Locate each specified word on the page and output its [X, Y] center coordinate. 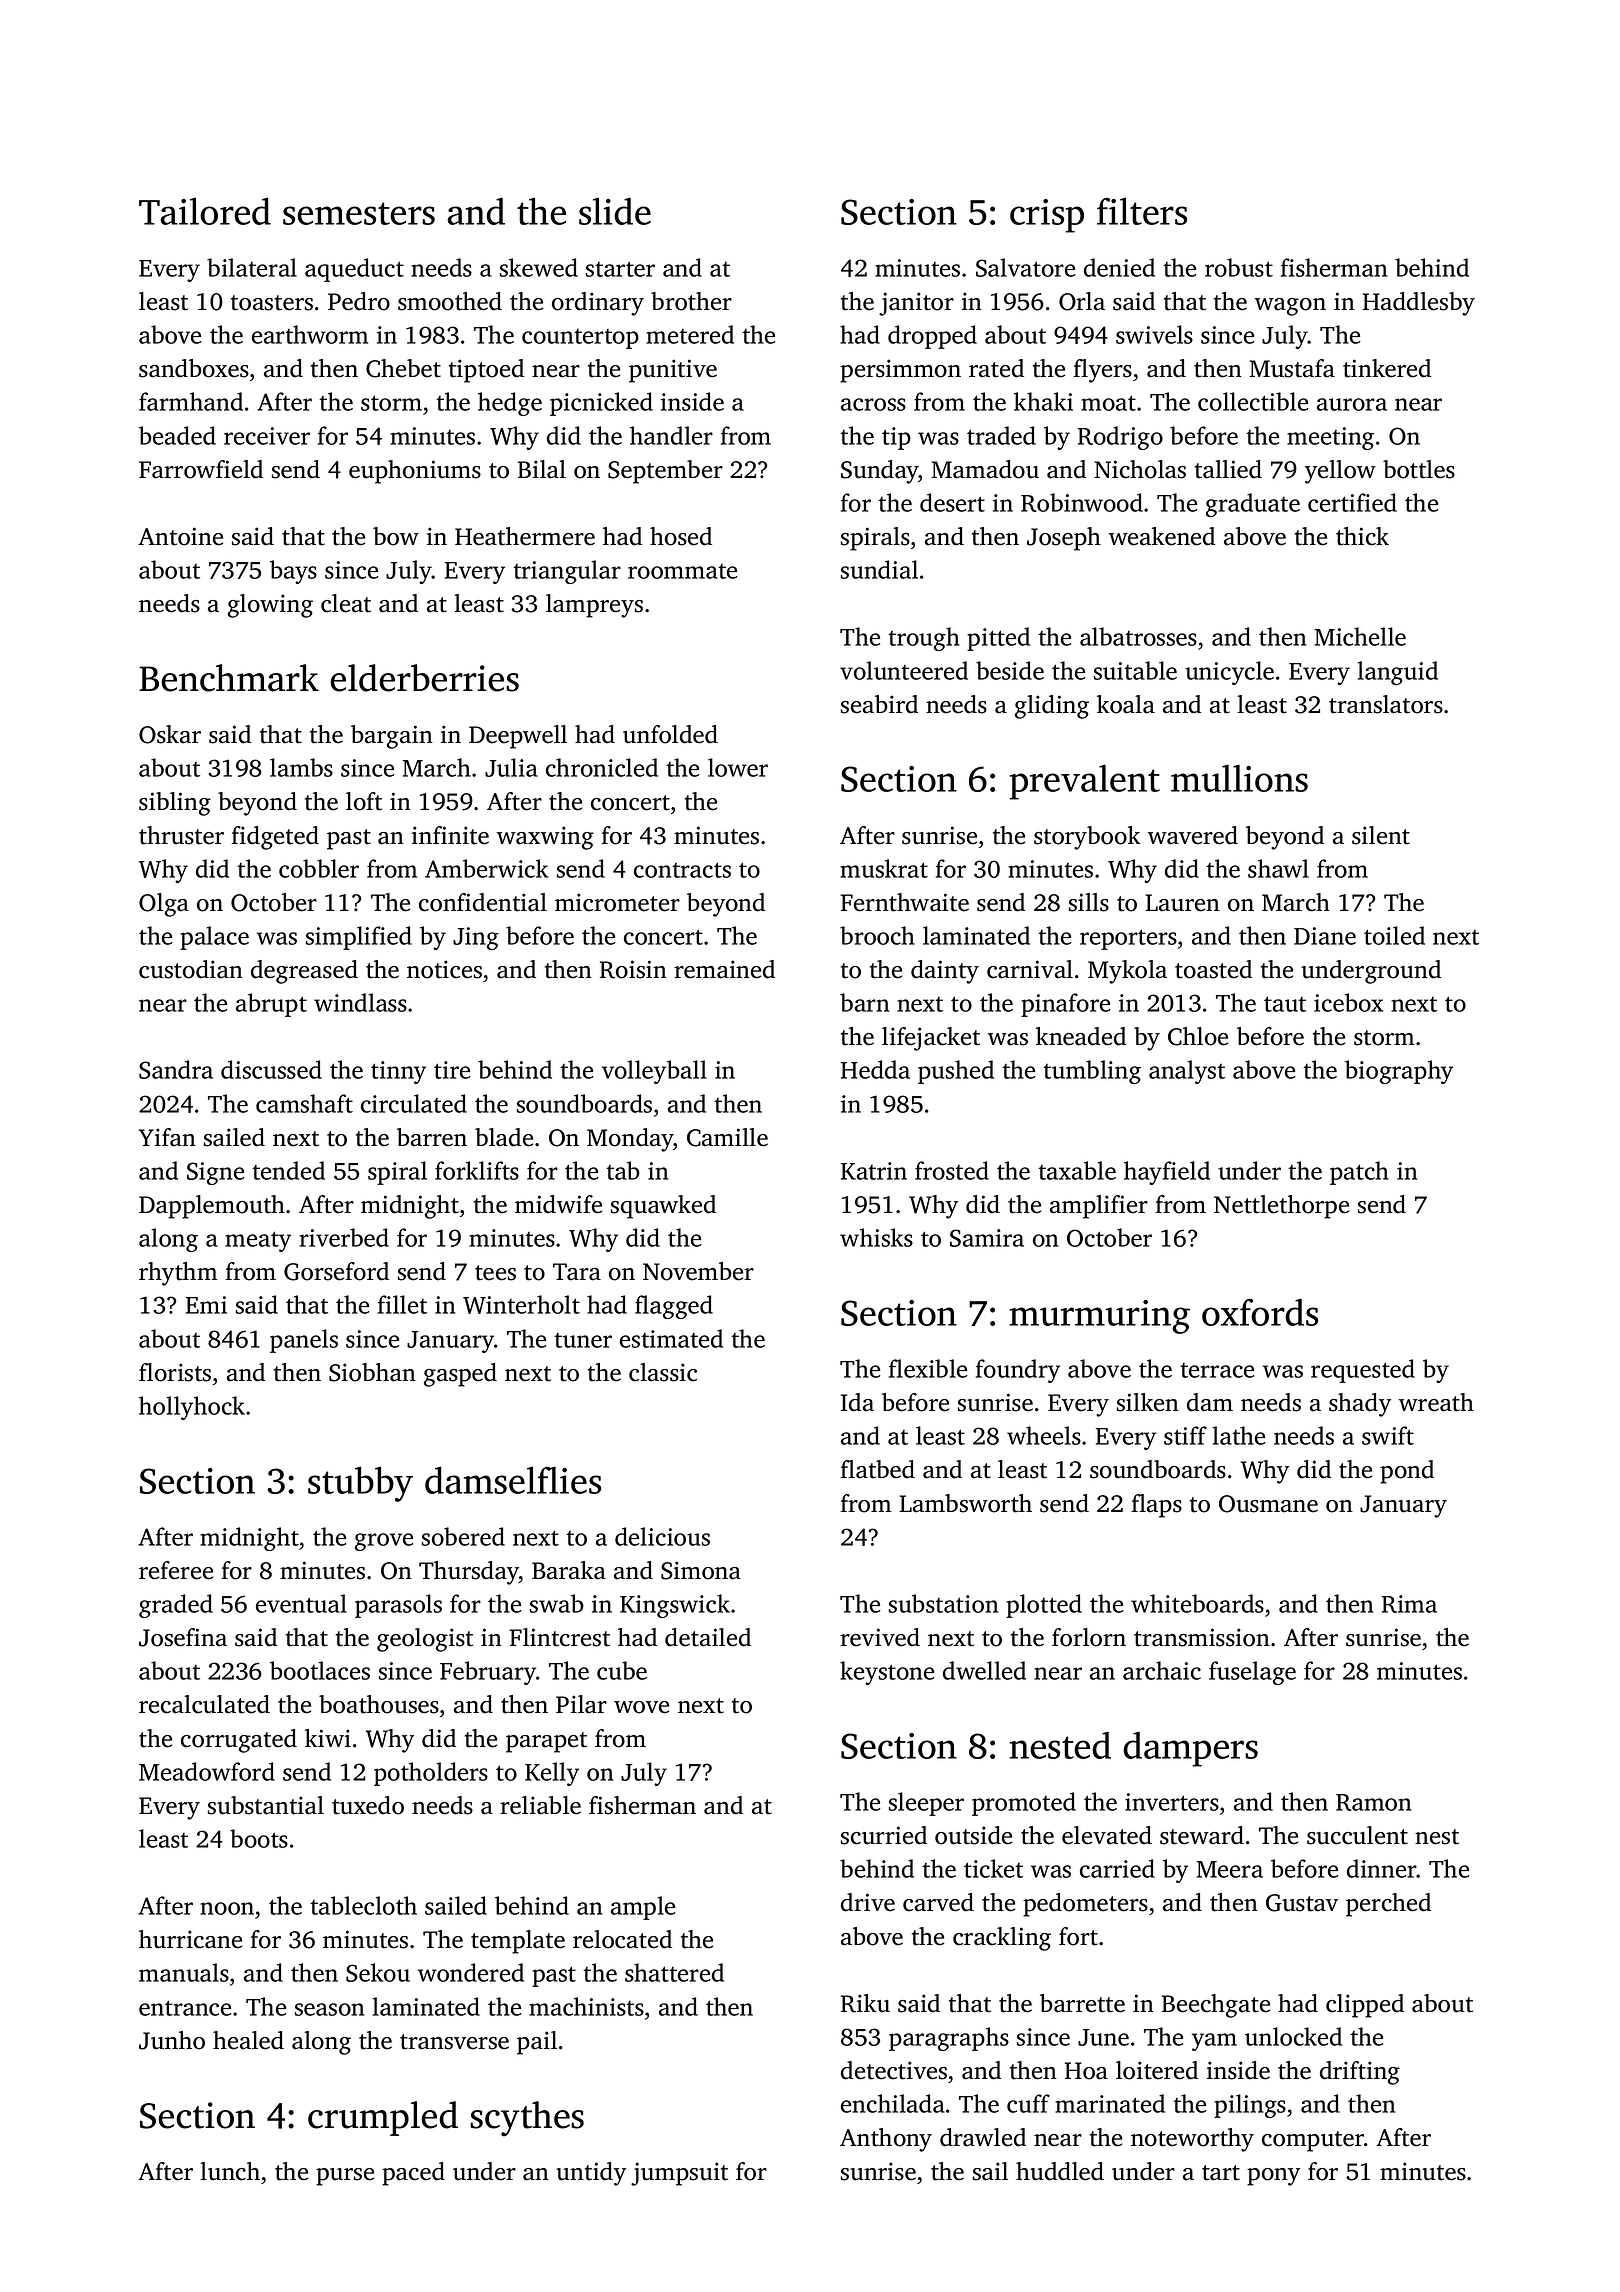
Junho [172, 2040]
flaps [1156, 1506]
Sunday [880, 472]
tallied [1228, 469]
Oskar [170, 734]
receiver [267, 436]
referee [176, 1570]
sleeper [926, 1804]
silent [1381, 835]
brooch [877, 935]
